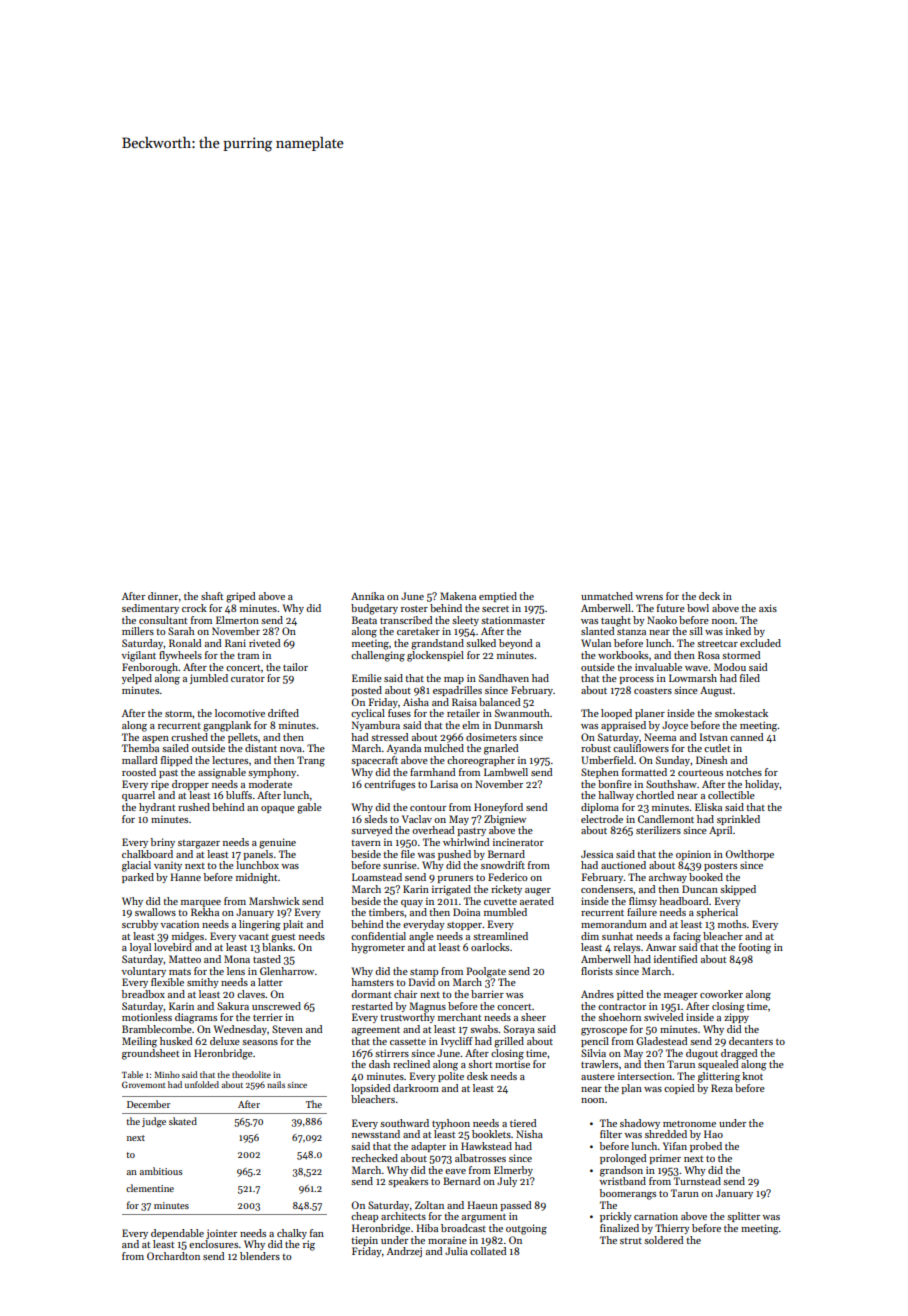 This page has width=908, height=1316. Describe the element at coordinates (287, 971) in the page. I see `Glenharrow` at that location.
